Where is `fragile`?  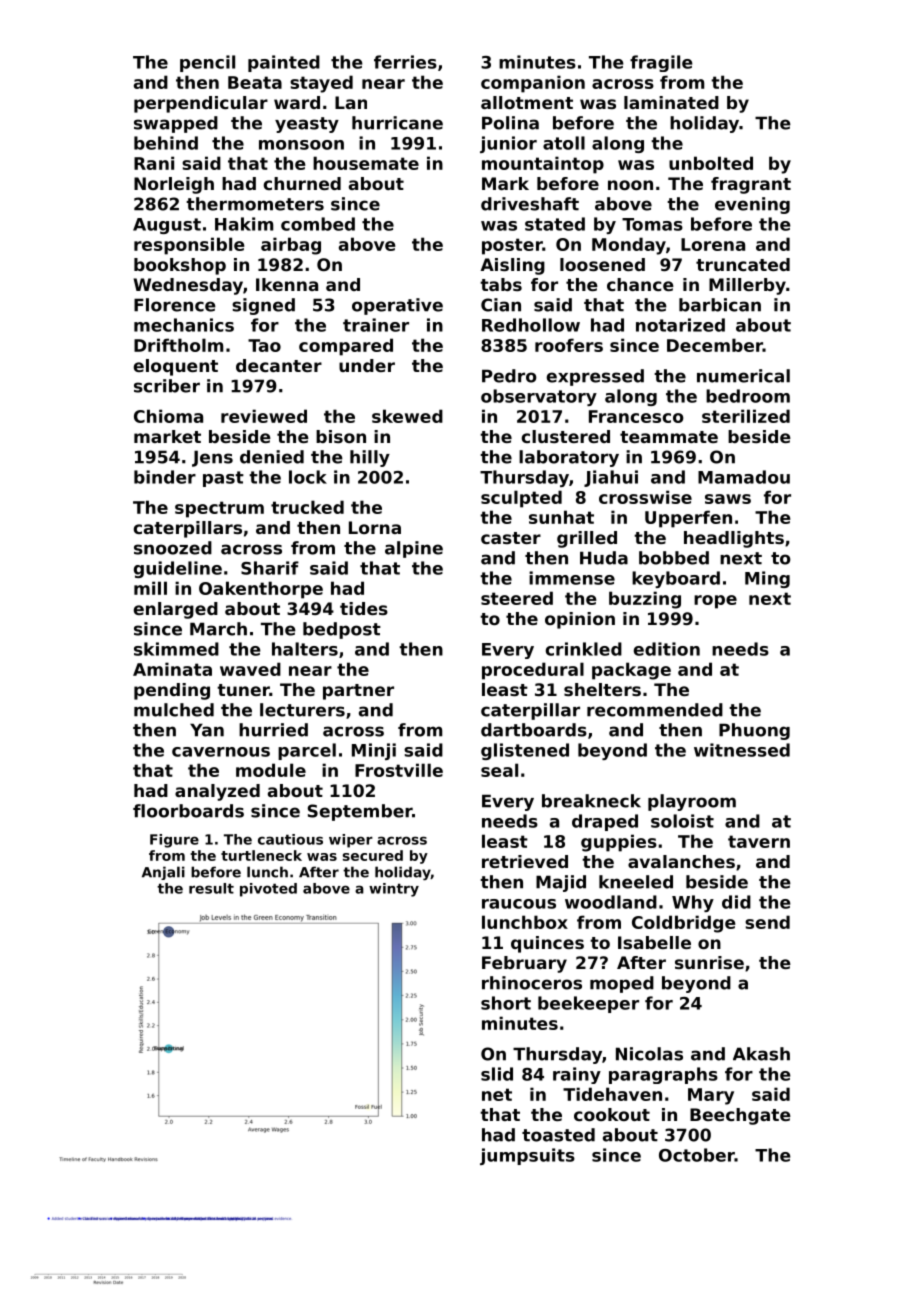
fragile is located at coordinates (661, 63).
